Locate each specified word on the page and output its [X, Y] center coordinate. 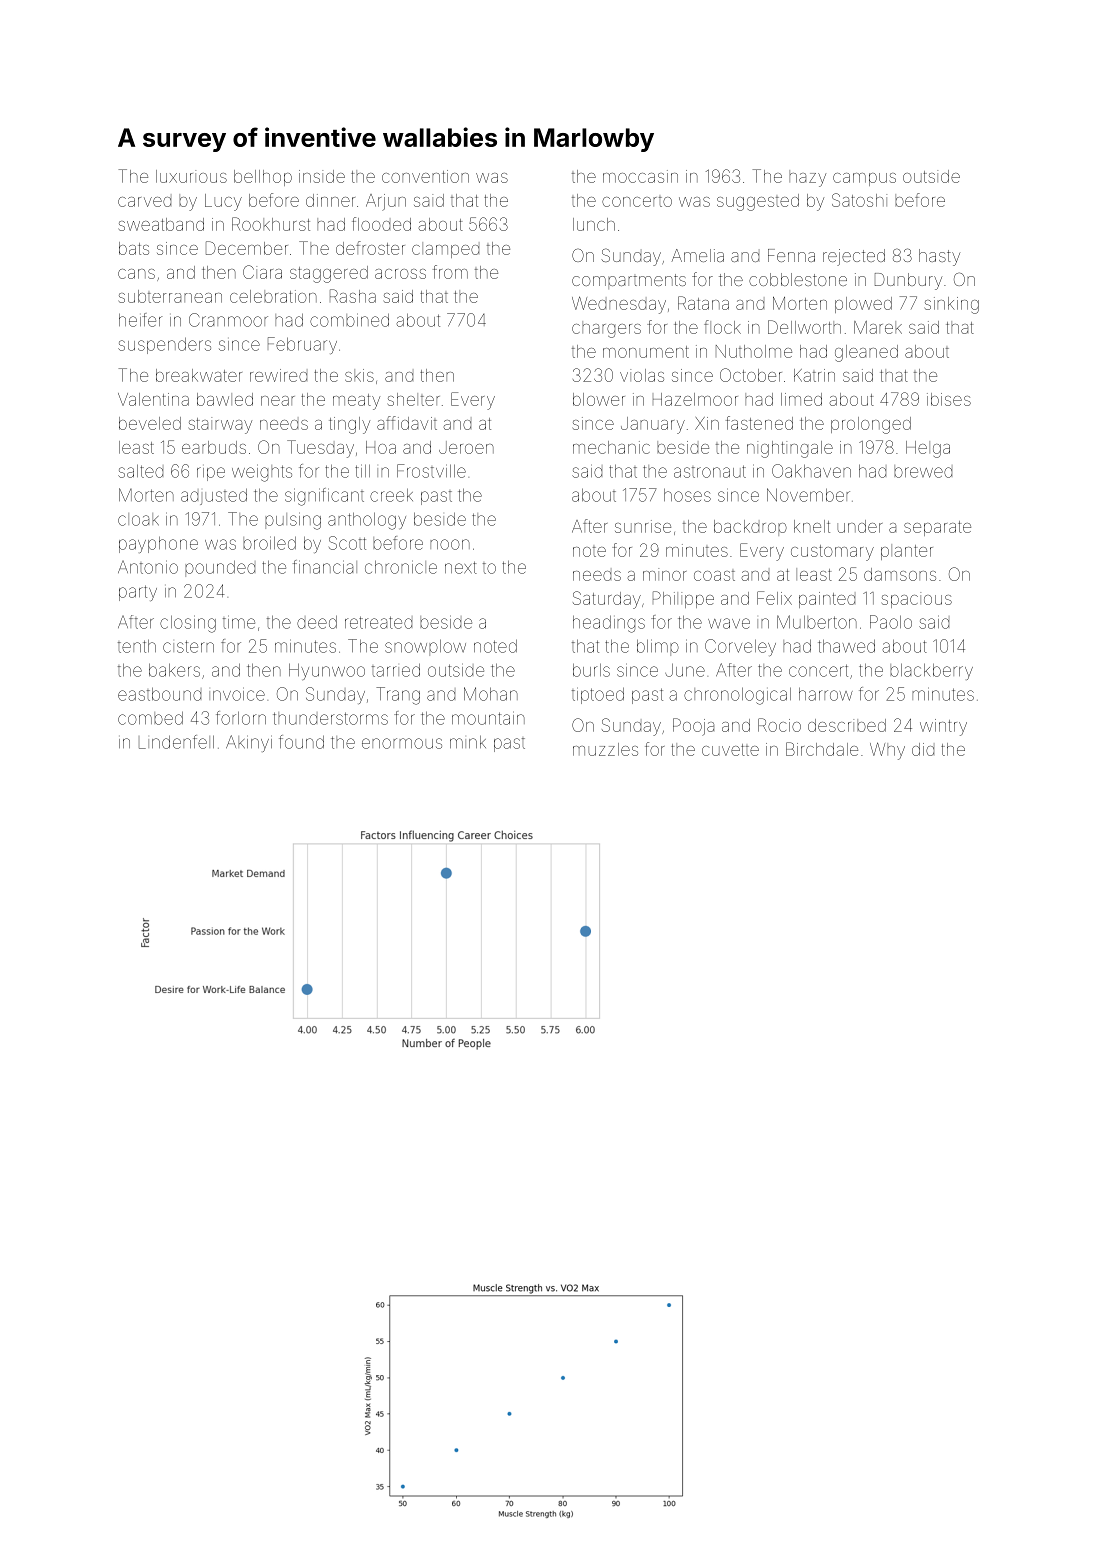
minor [664, 574]
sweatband [161, 224]
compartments [629, 281]
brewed [923, 471]
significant [324, 497]
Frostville [431, 471]
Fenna [791, 255]
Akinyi [249, 743]
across [400, 274]
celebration [273, 296]
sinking [952, 305]
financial [325, 567]
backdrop [750, 528]
